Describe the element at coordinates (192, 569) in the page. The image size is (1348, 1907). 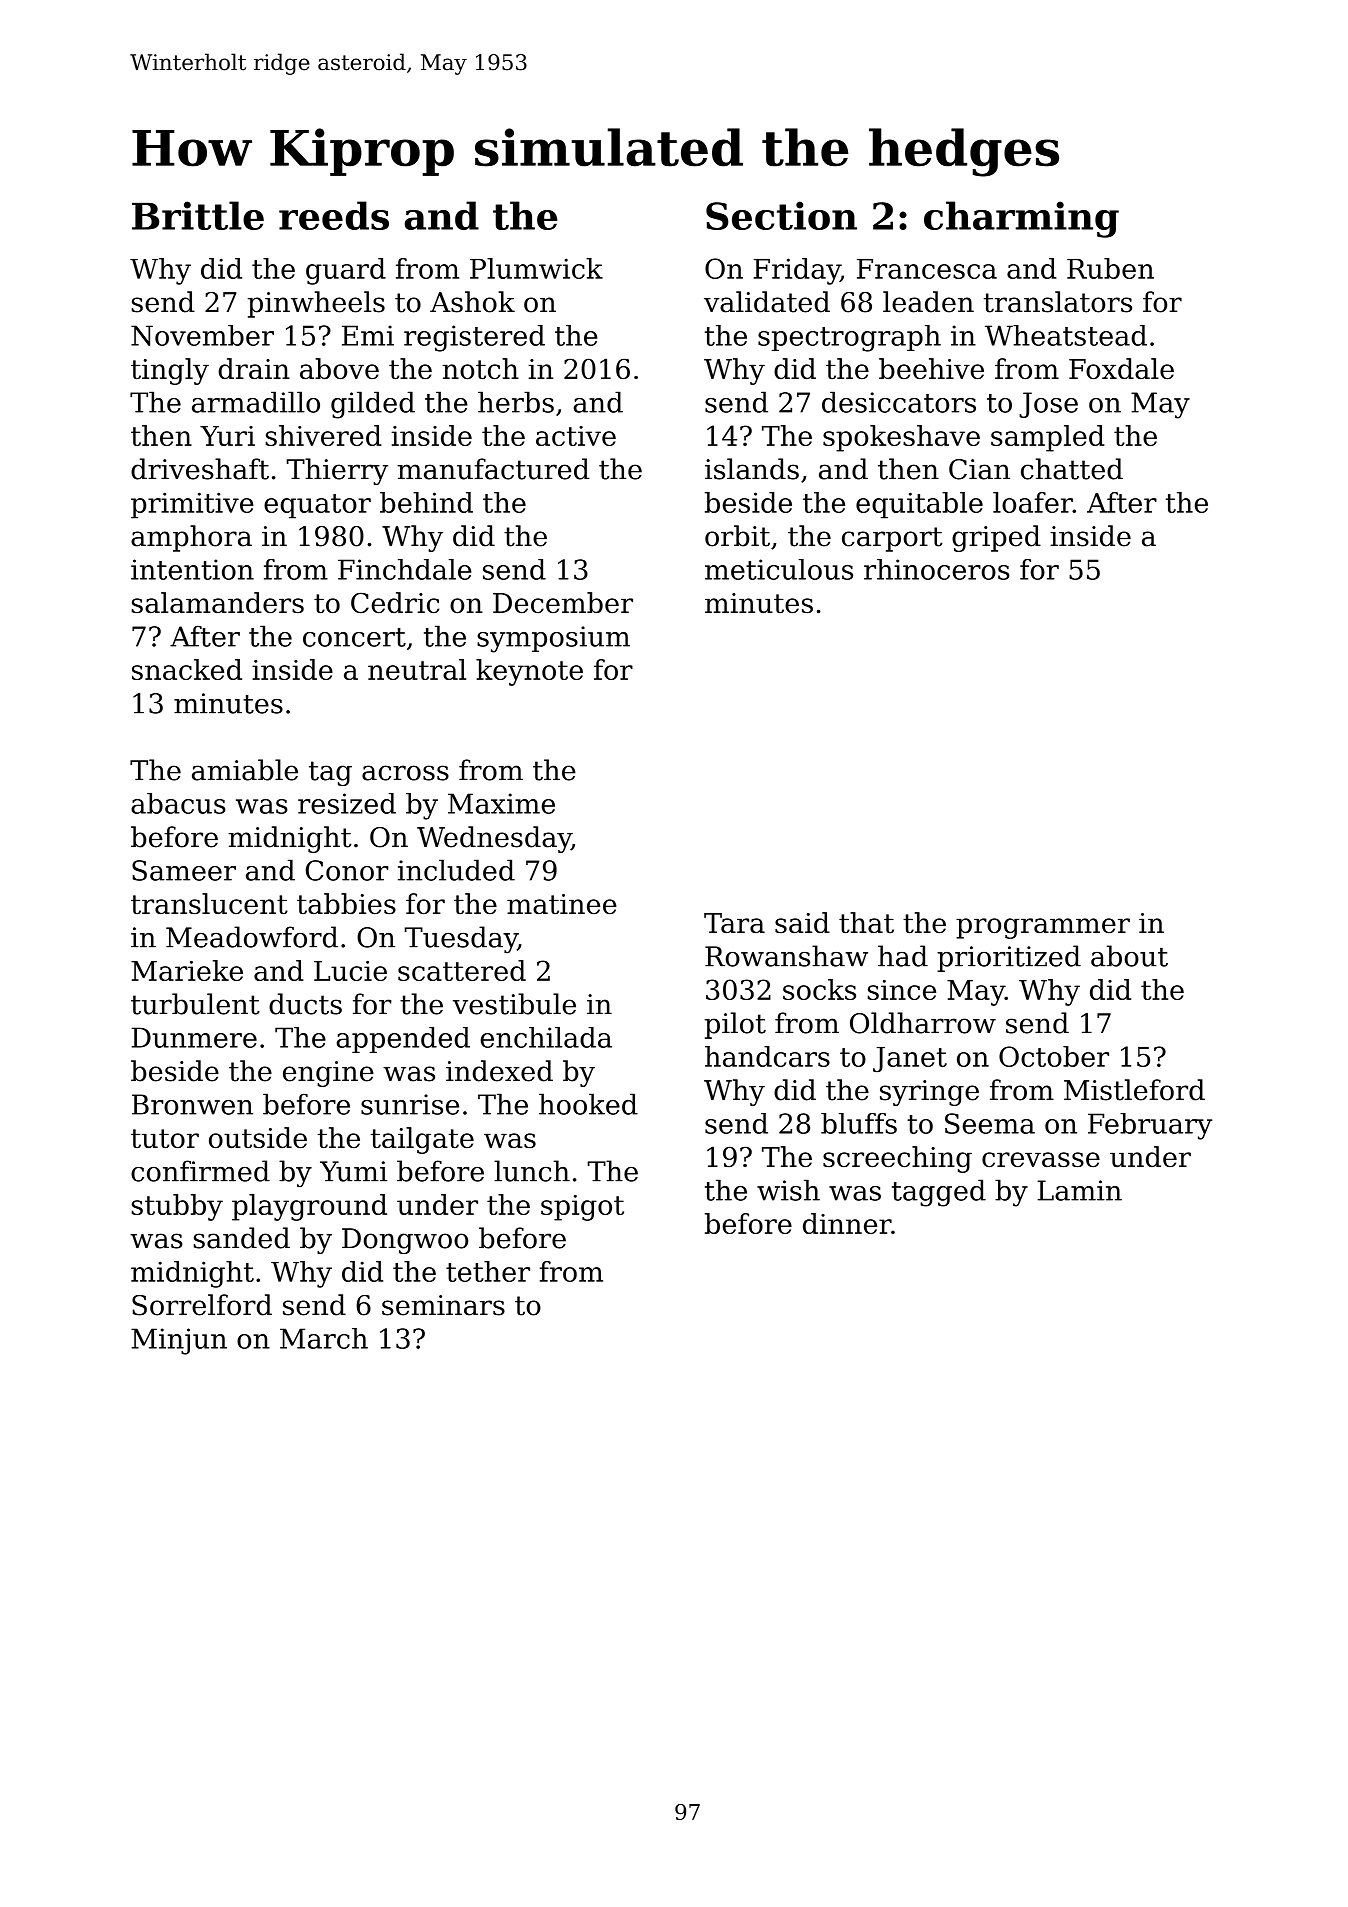
I see `intention` at that location.
